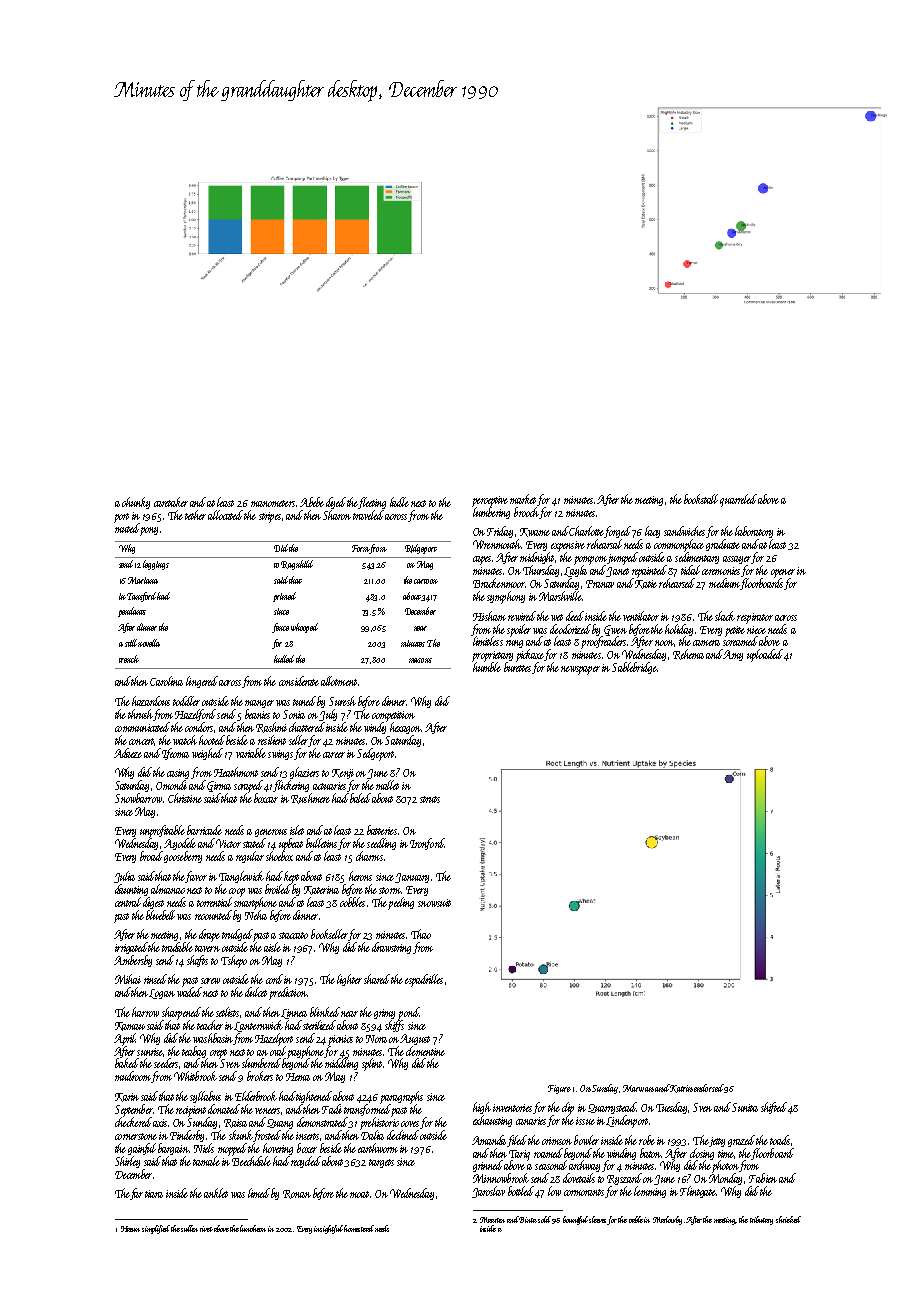 The height and width of the screenshot is (1308, 924). I want to click on tidal, so click(690, 570).
